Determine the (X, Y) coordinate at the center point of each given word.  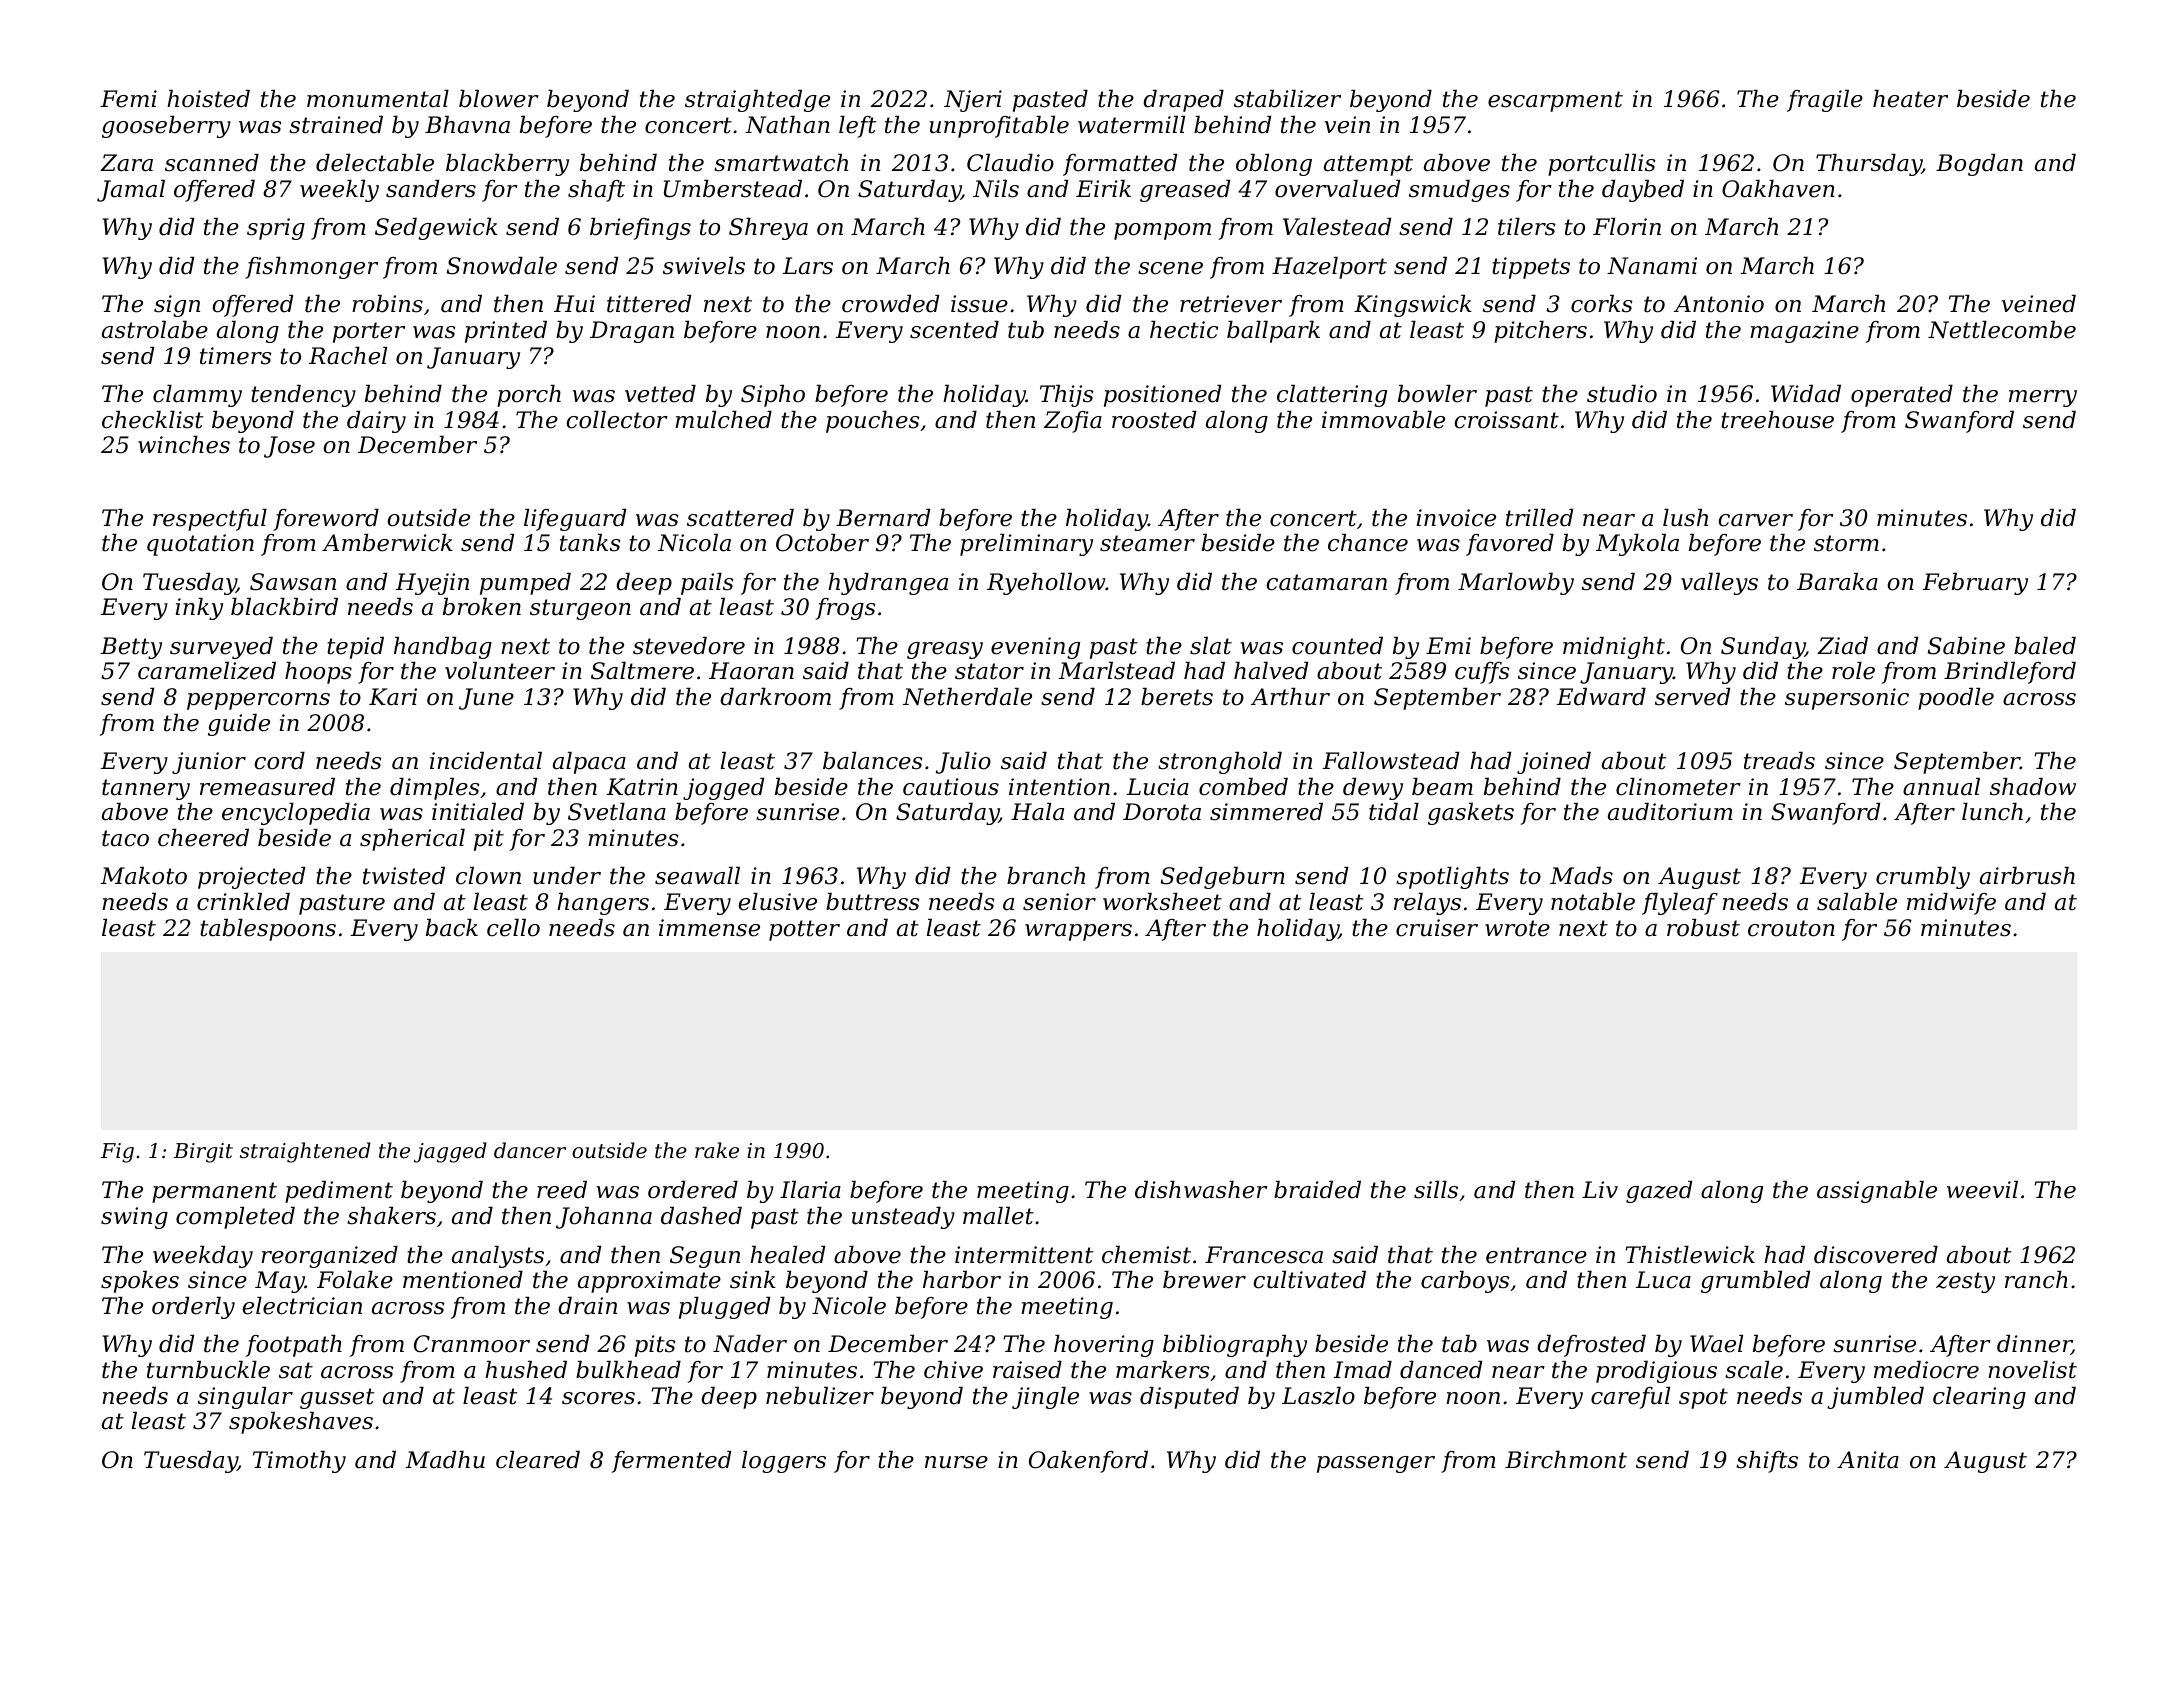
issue (979, 304)
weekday (203, 1257)
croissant (1506, 420)
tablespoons (268, 930)
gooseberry (166, 127)
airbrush (2027, 876)
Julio (963, 763)
